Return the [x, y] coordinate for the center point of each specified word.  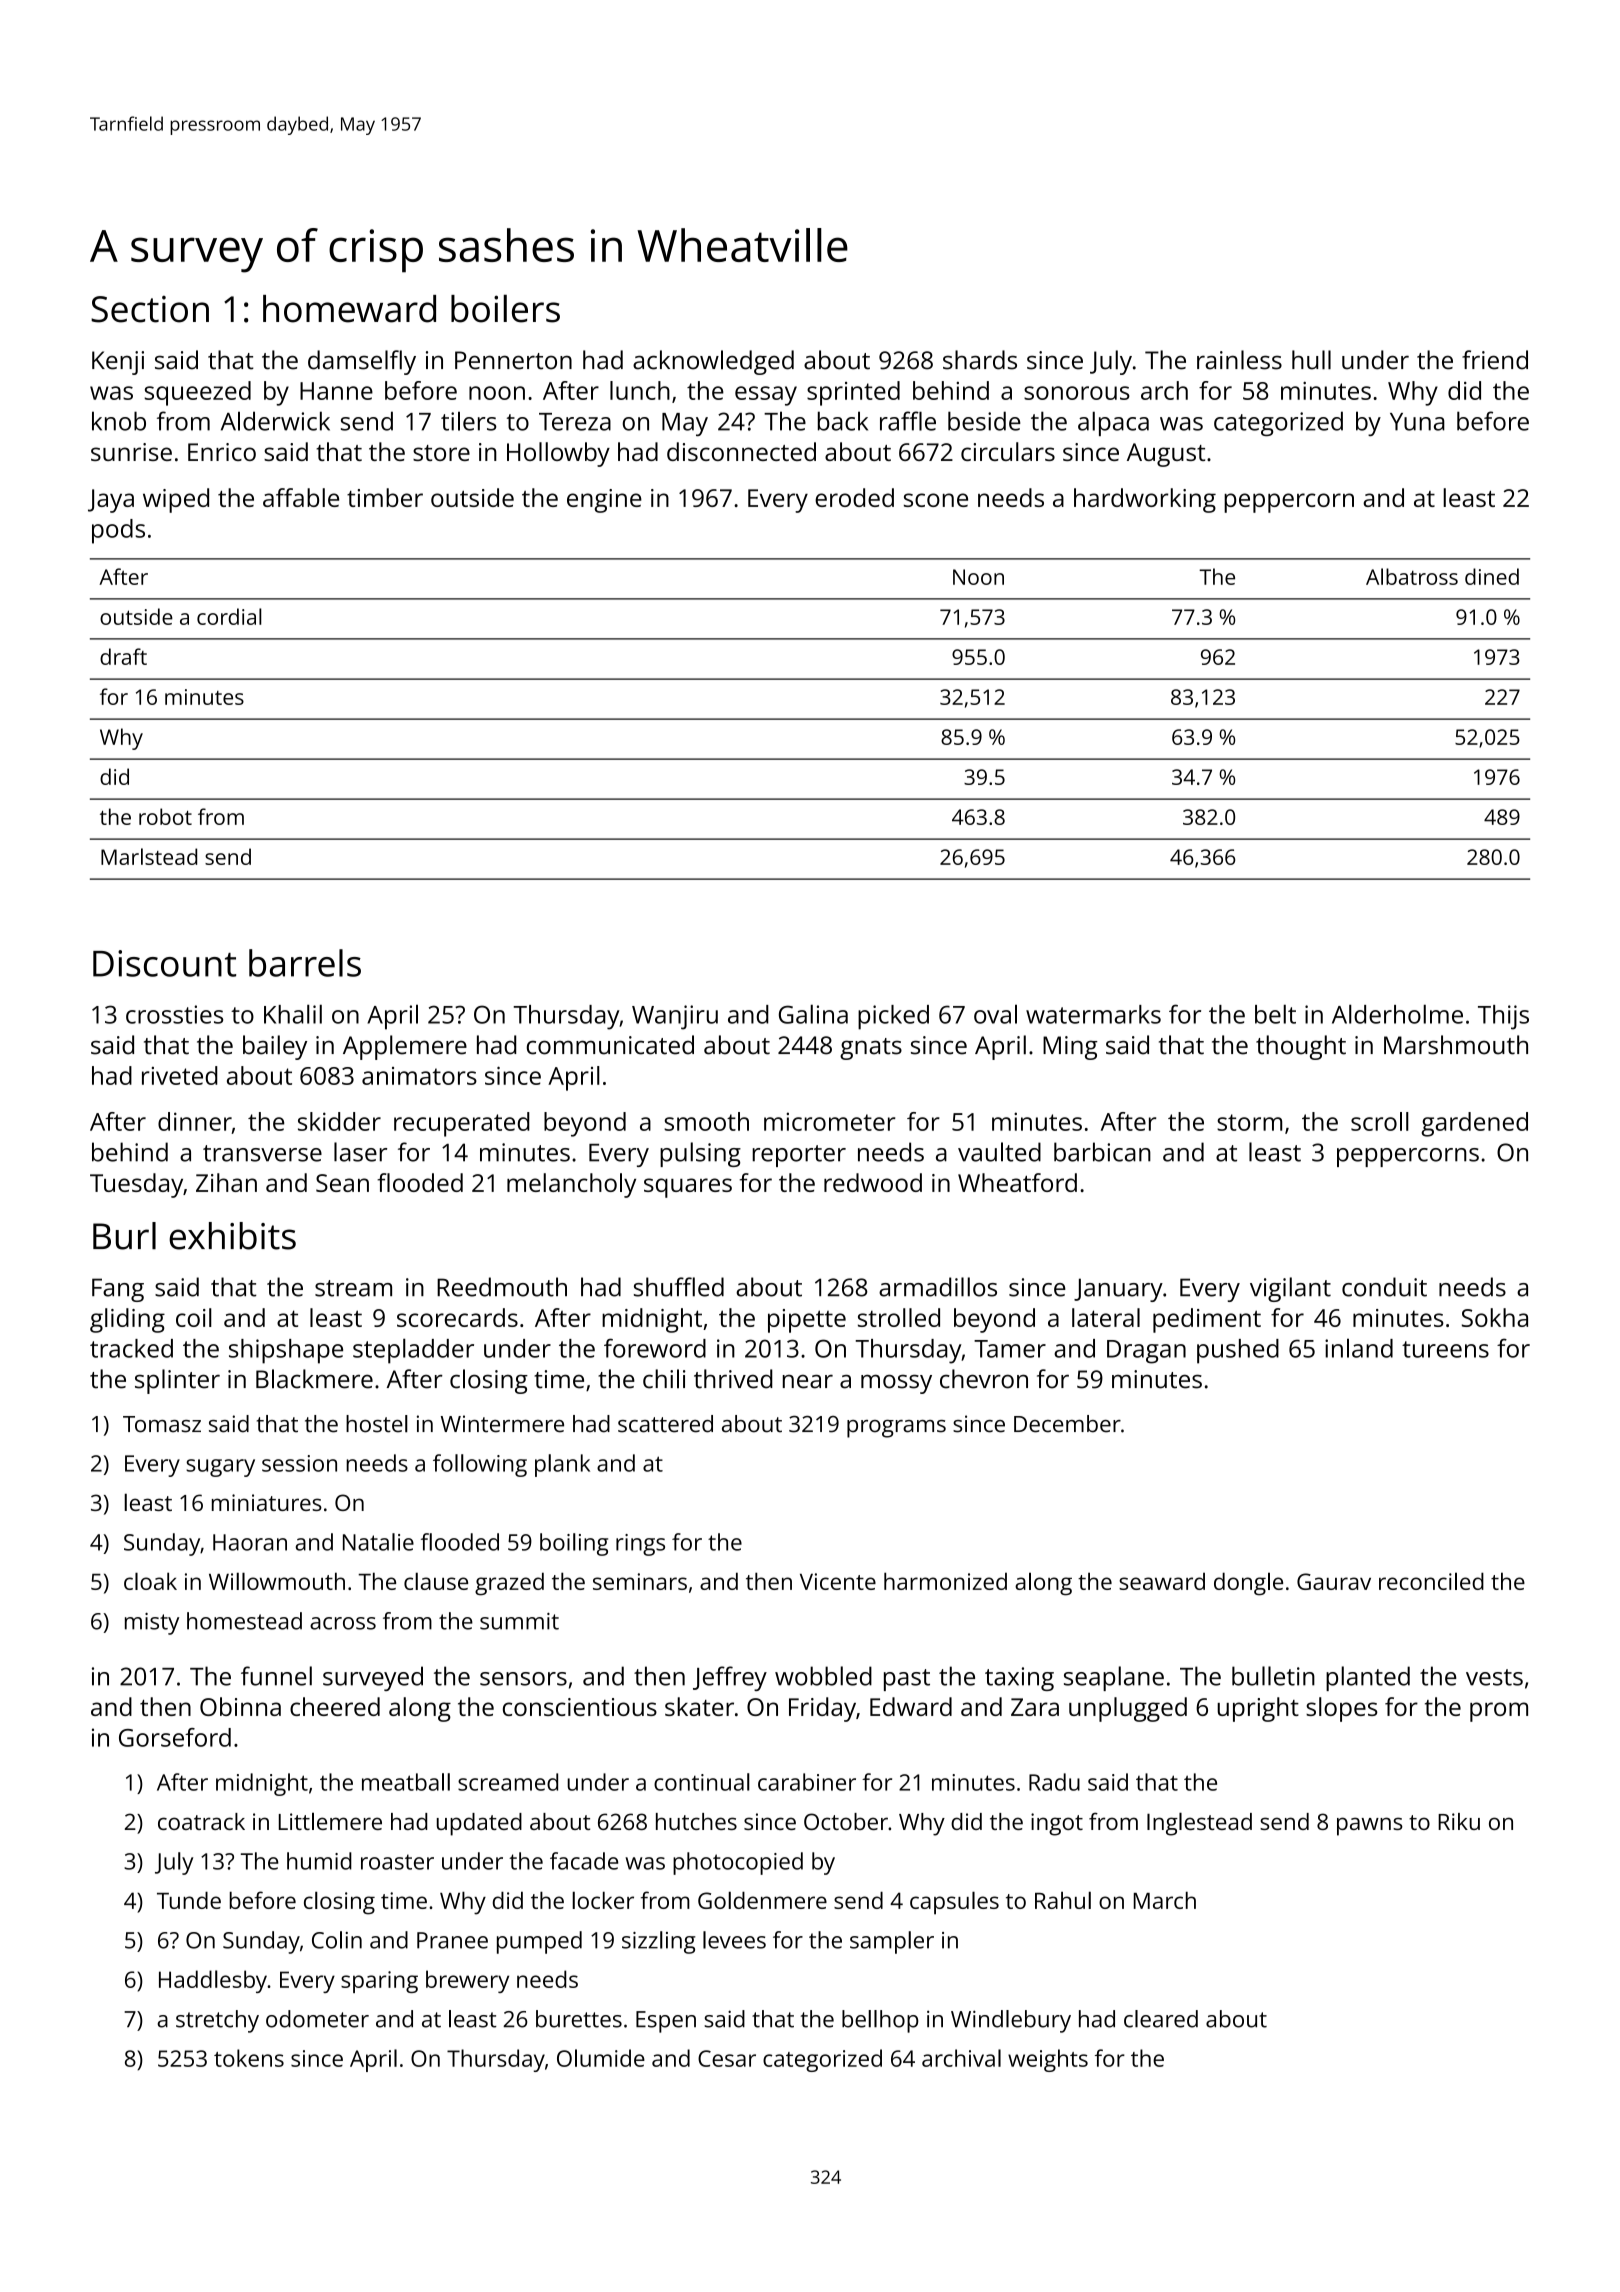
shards [980, 360]
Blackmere [314, 1379]
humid [319, 1861]
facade [584, 1861]
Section [150, 309]
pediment [1207, 1320]
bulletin [1273, 1676]
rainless [1239, 360]
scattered [665, 1424]
